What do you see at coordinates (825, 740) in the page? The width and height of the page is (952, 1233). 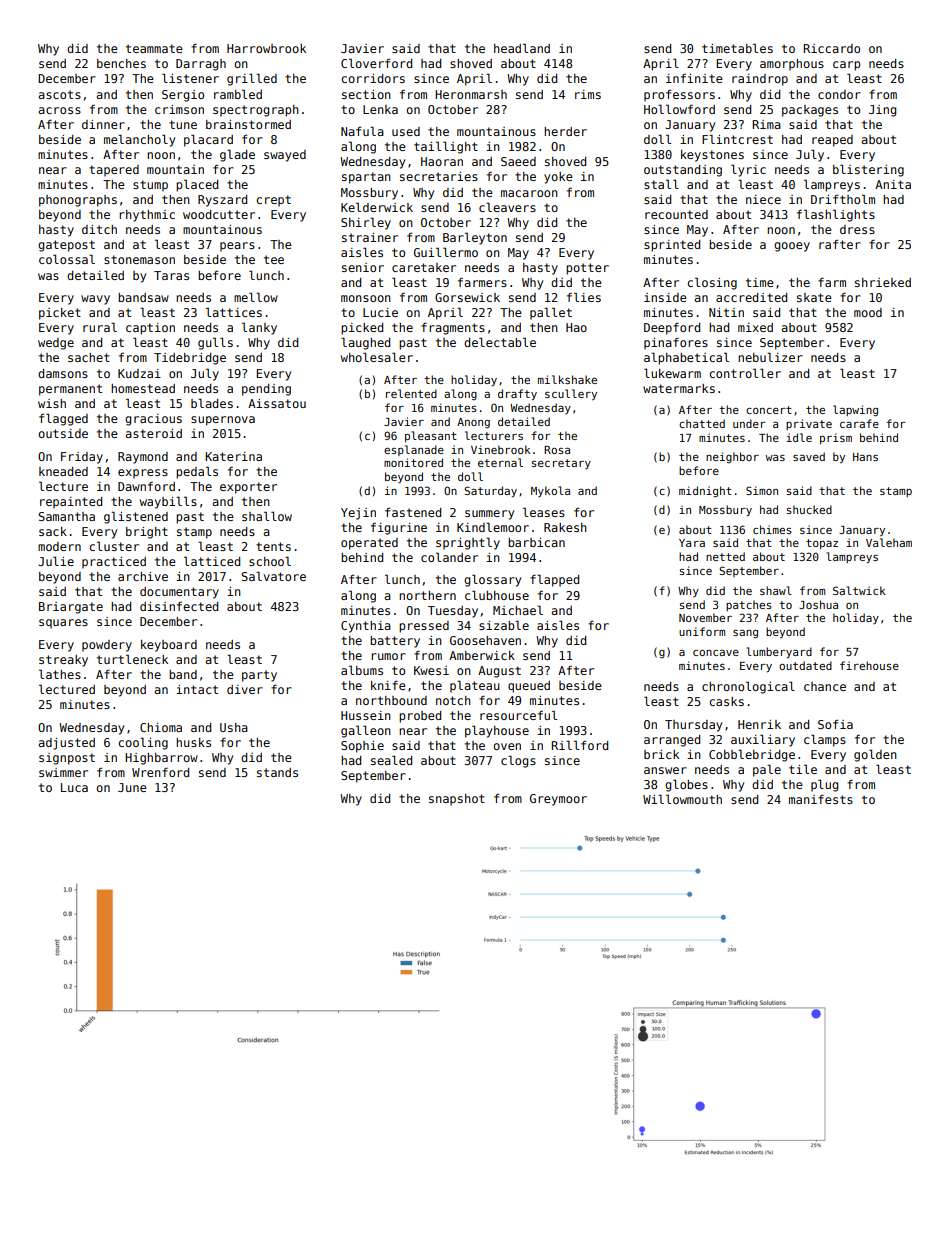 I see `clamps` at bounding box center [825, 740].
